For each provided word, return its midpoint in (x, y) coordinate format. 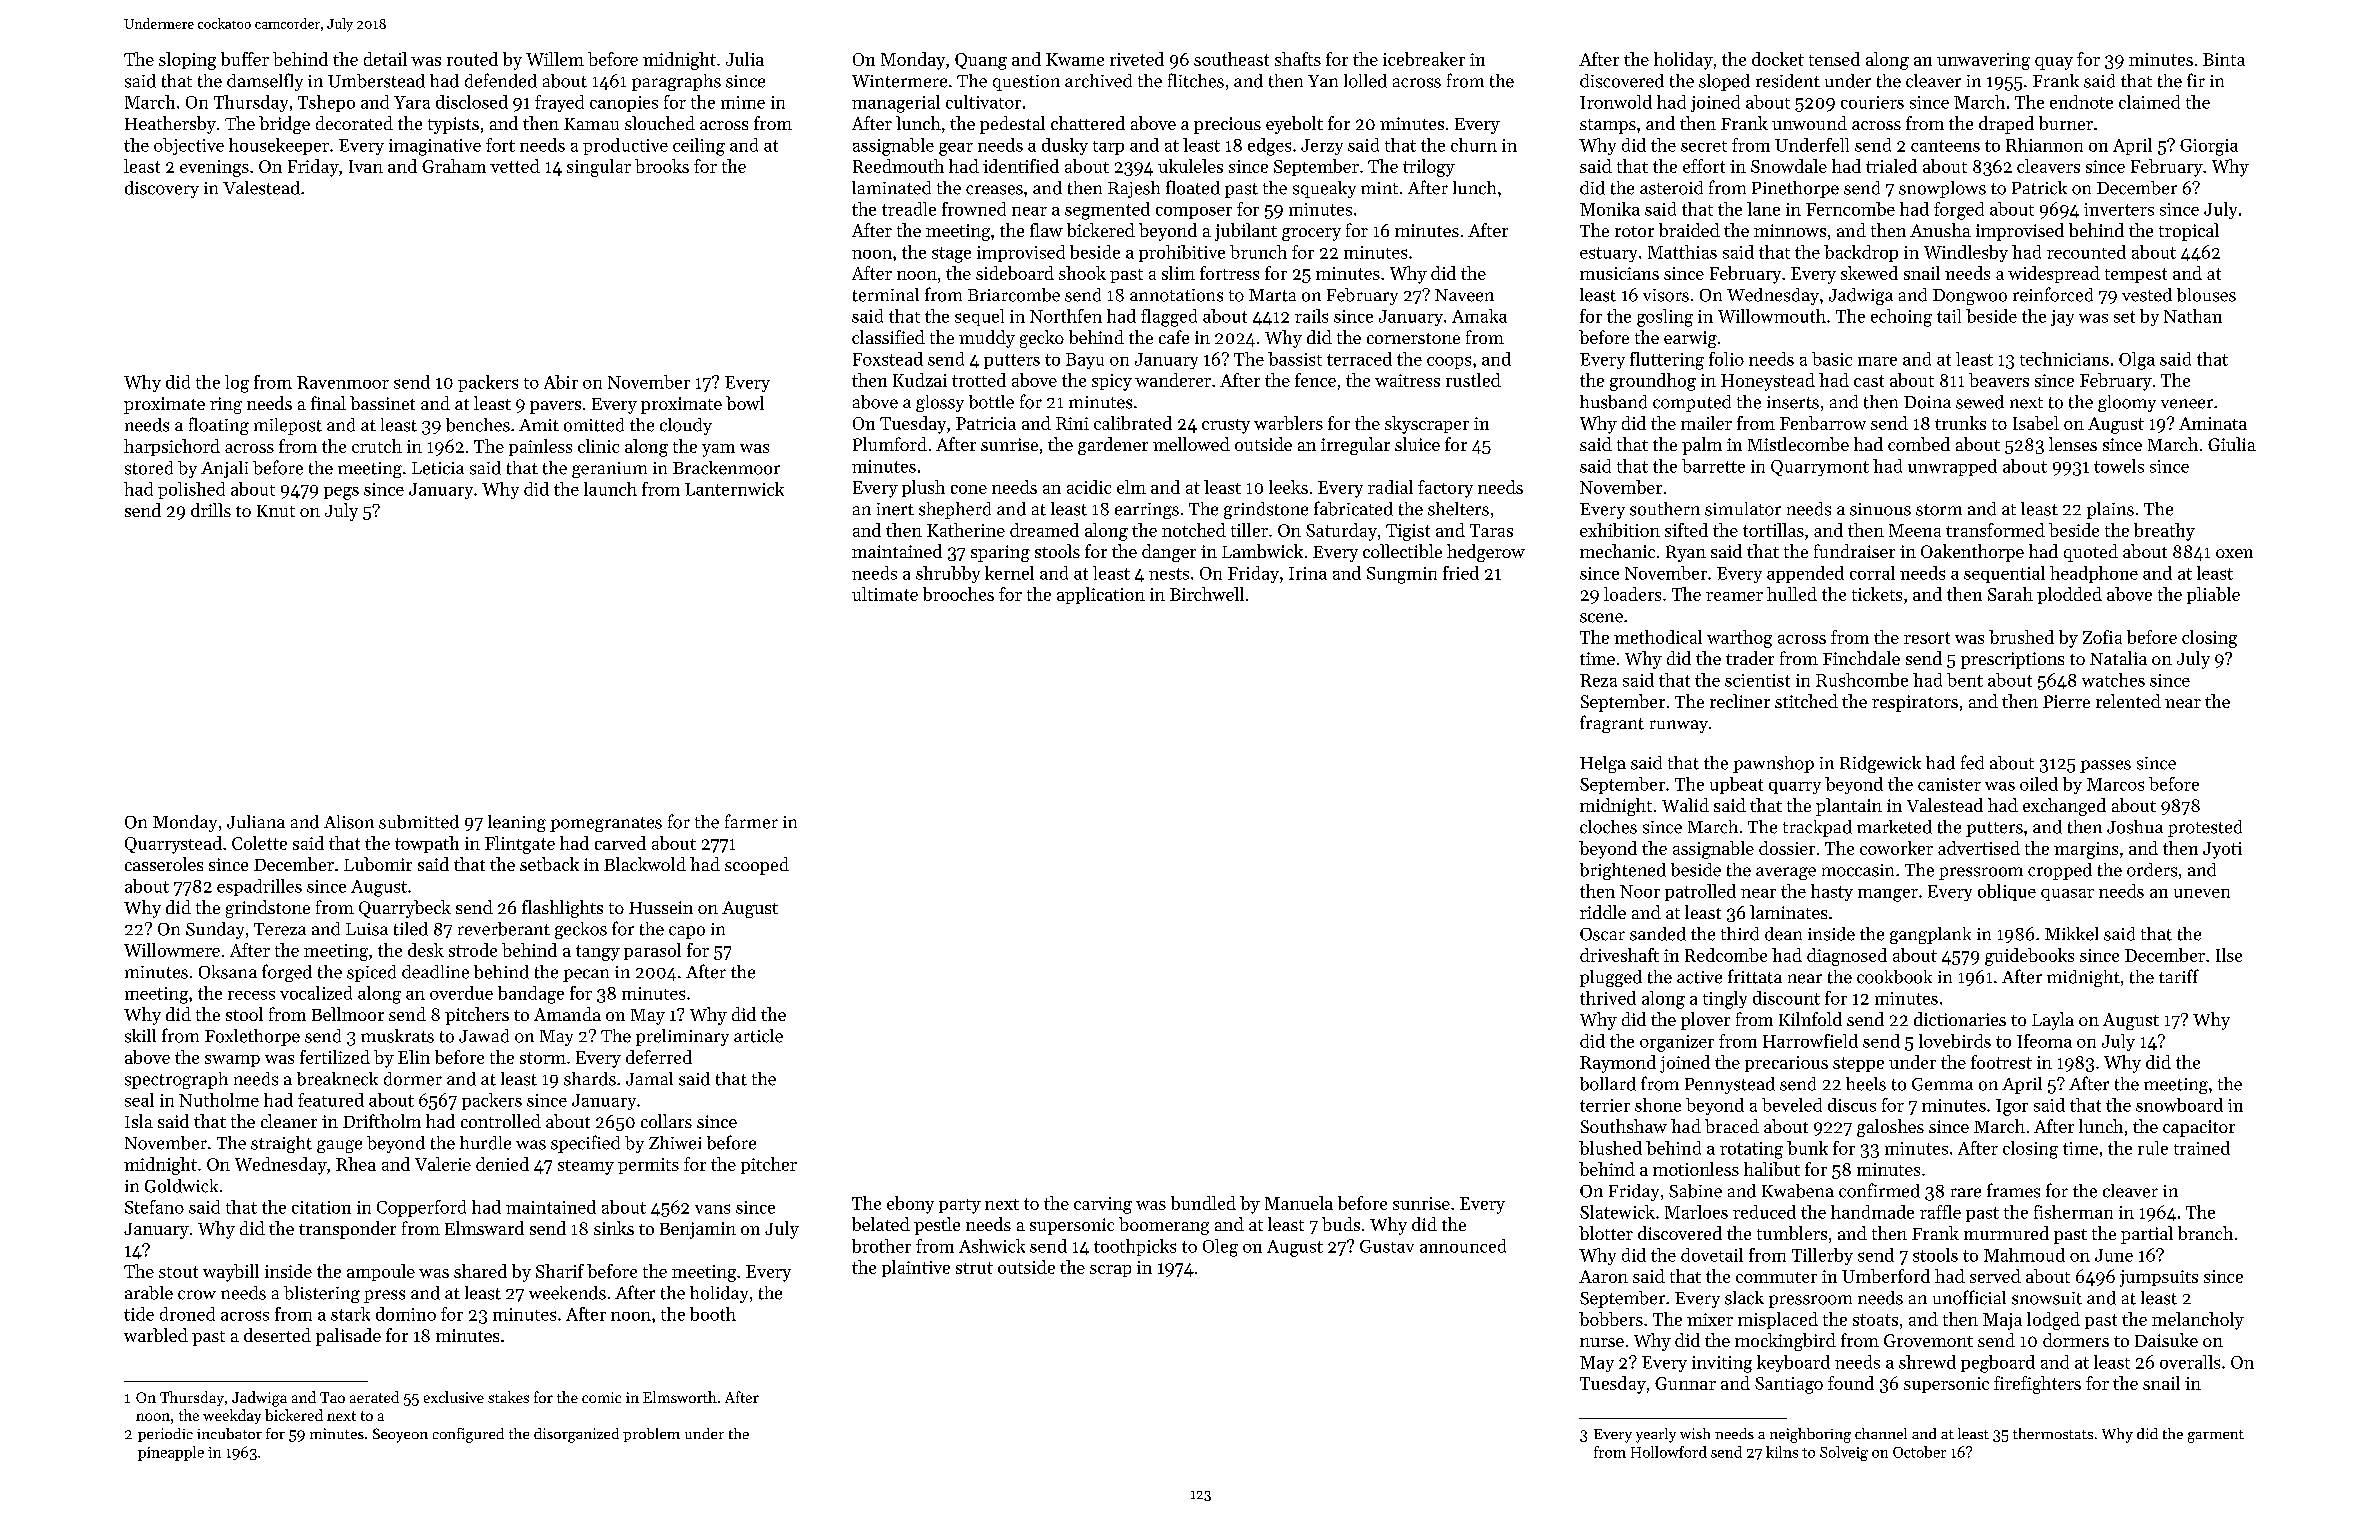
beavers (1999, 380)
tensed (1834, 59)
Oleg (1220, 1248)
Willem (555, 59)
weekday (232, 1416)
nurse (1602, 1342)
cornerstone (1413, 338)
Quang (981, 61)
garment (2216, 1436)
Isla (139, 1121)
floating (219, 426)
